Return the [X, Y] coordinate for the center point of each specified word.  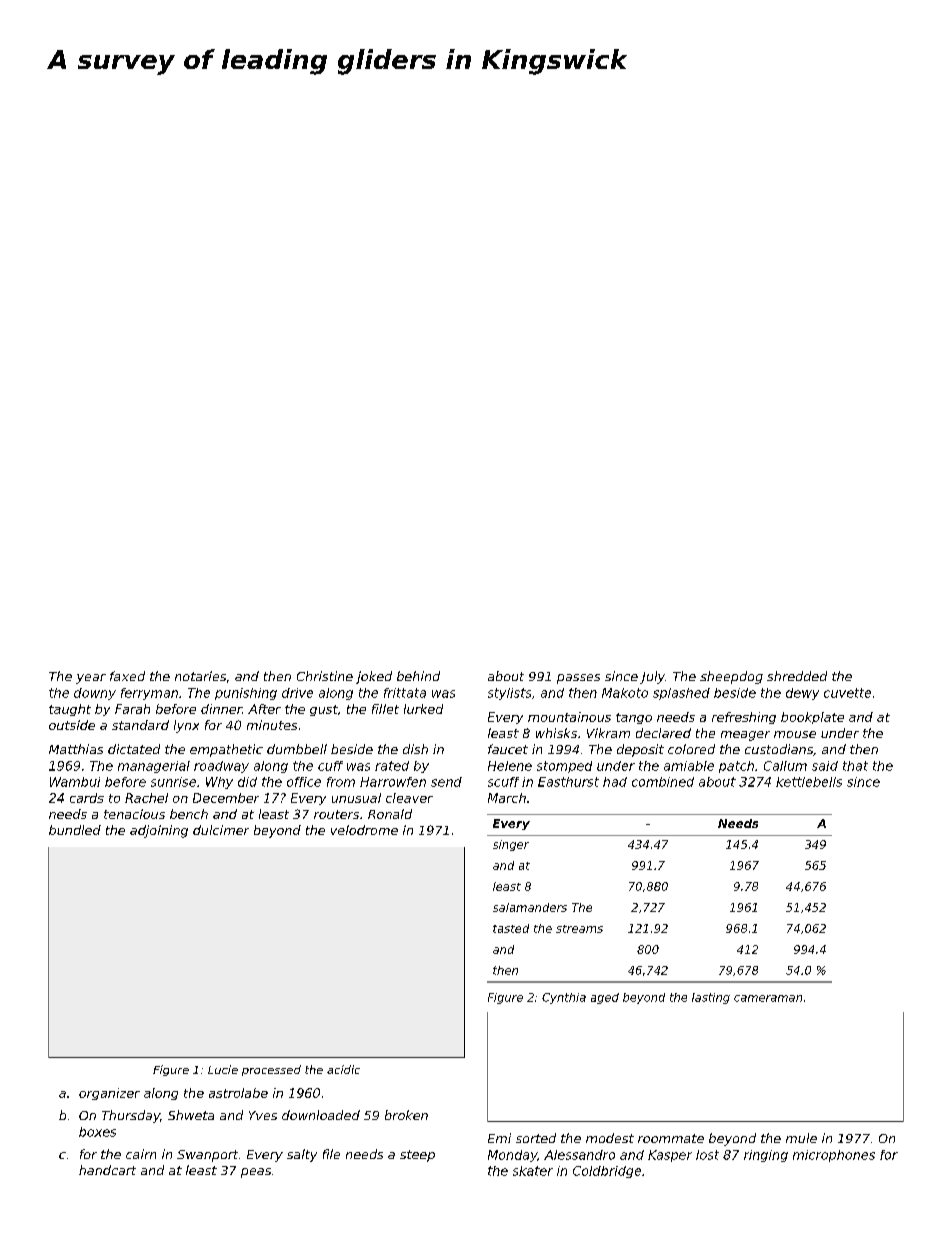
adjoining [159, 831]
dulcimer [221, 830]
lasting [711, 998]
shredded [797, 676]
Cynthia [564, 998]
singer [511, 845]
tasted [511, 928]
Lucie [223, 1069]
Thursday [131, 1116]
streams [579, 929]
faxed [127, 676]
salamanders [530, 907]
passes [578, 679]
